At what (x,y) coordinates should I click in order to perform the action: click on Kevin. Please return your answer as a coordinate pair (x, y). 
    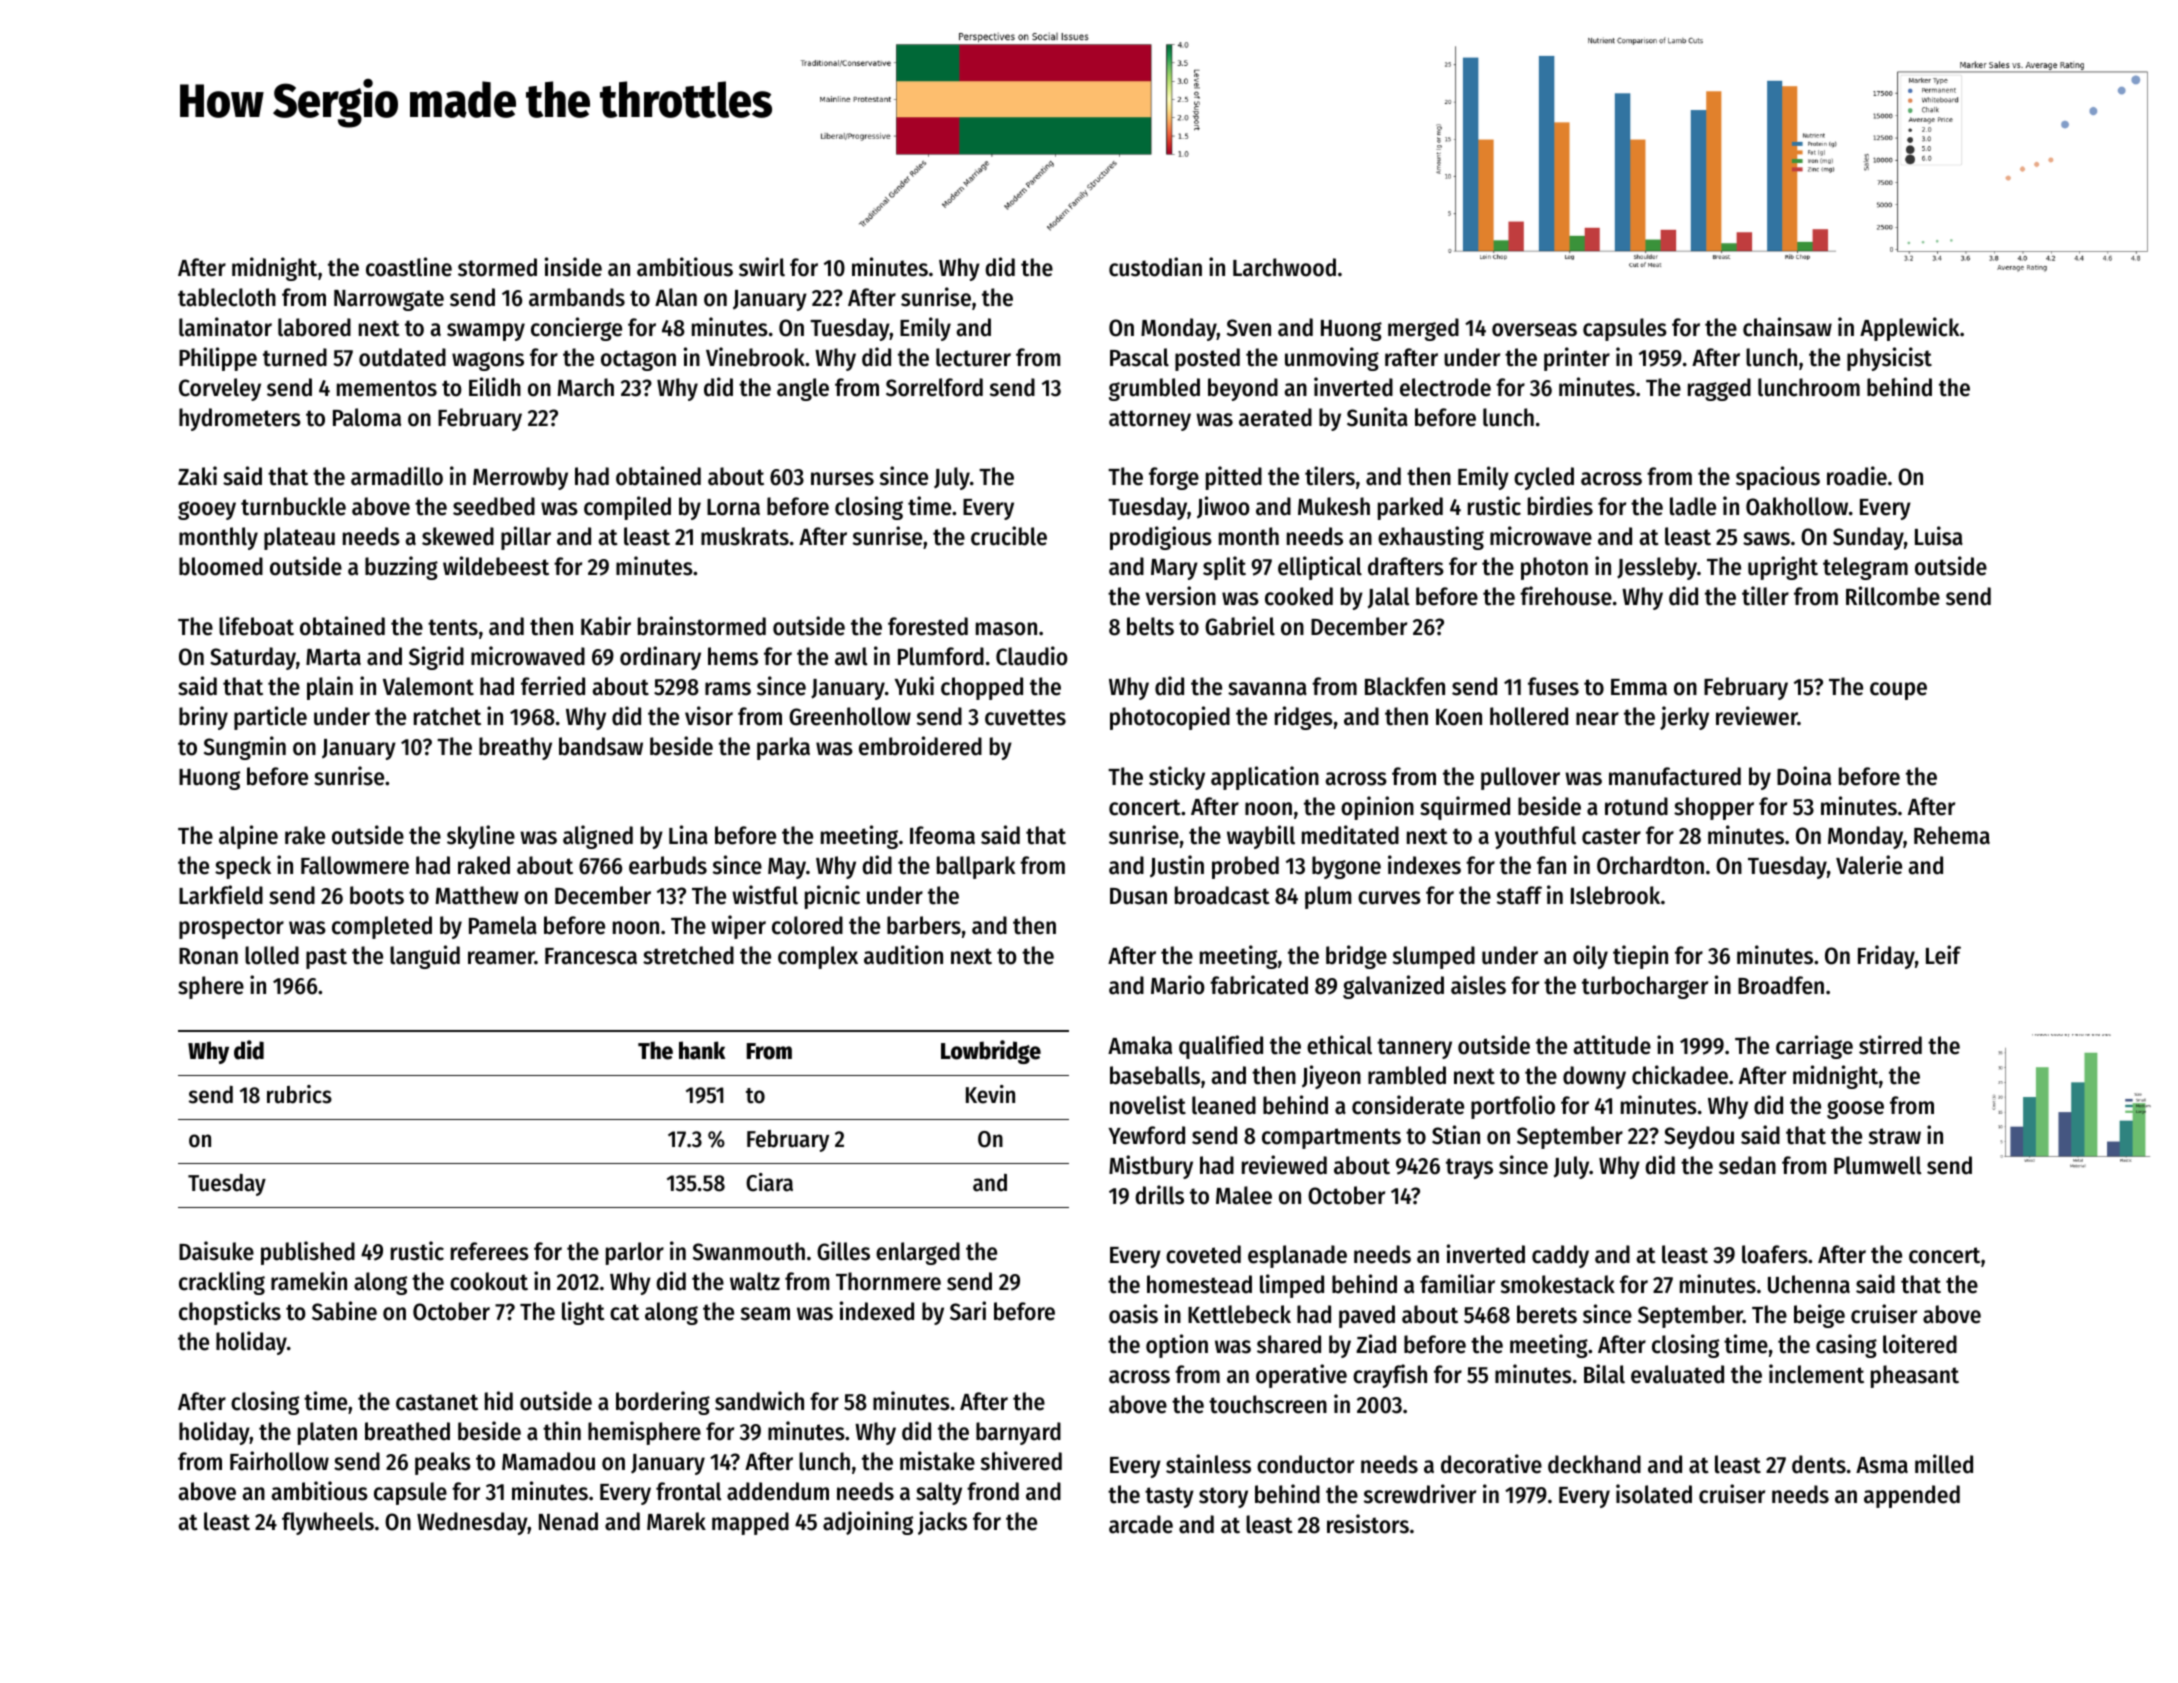
    Looking at the image, I should click on (990, 1094).
